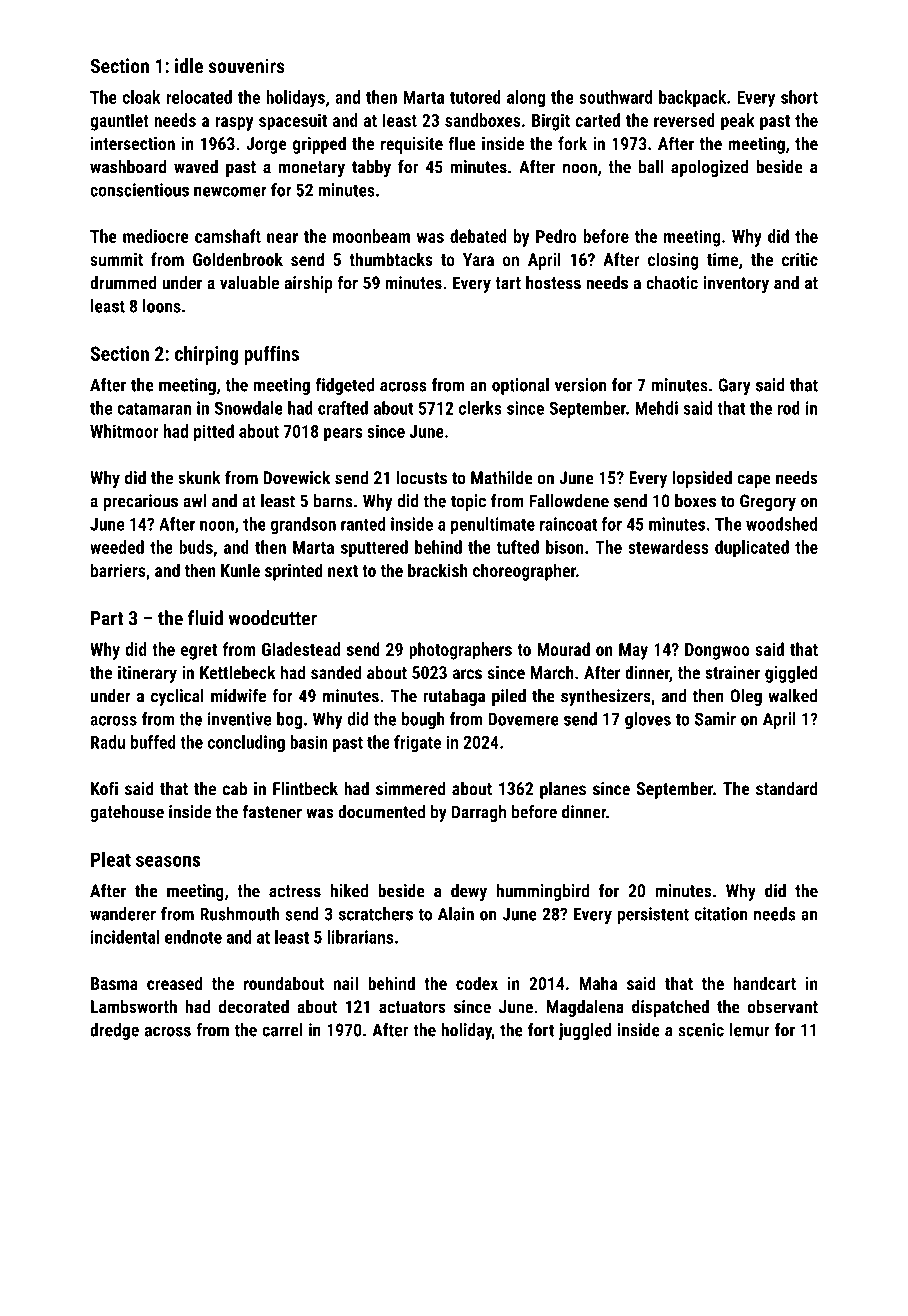  Describe the element at coordinates (282, 1030) in the screenshot. I see `carrel` at that location.
